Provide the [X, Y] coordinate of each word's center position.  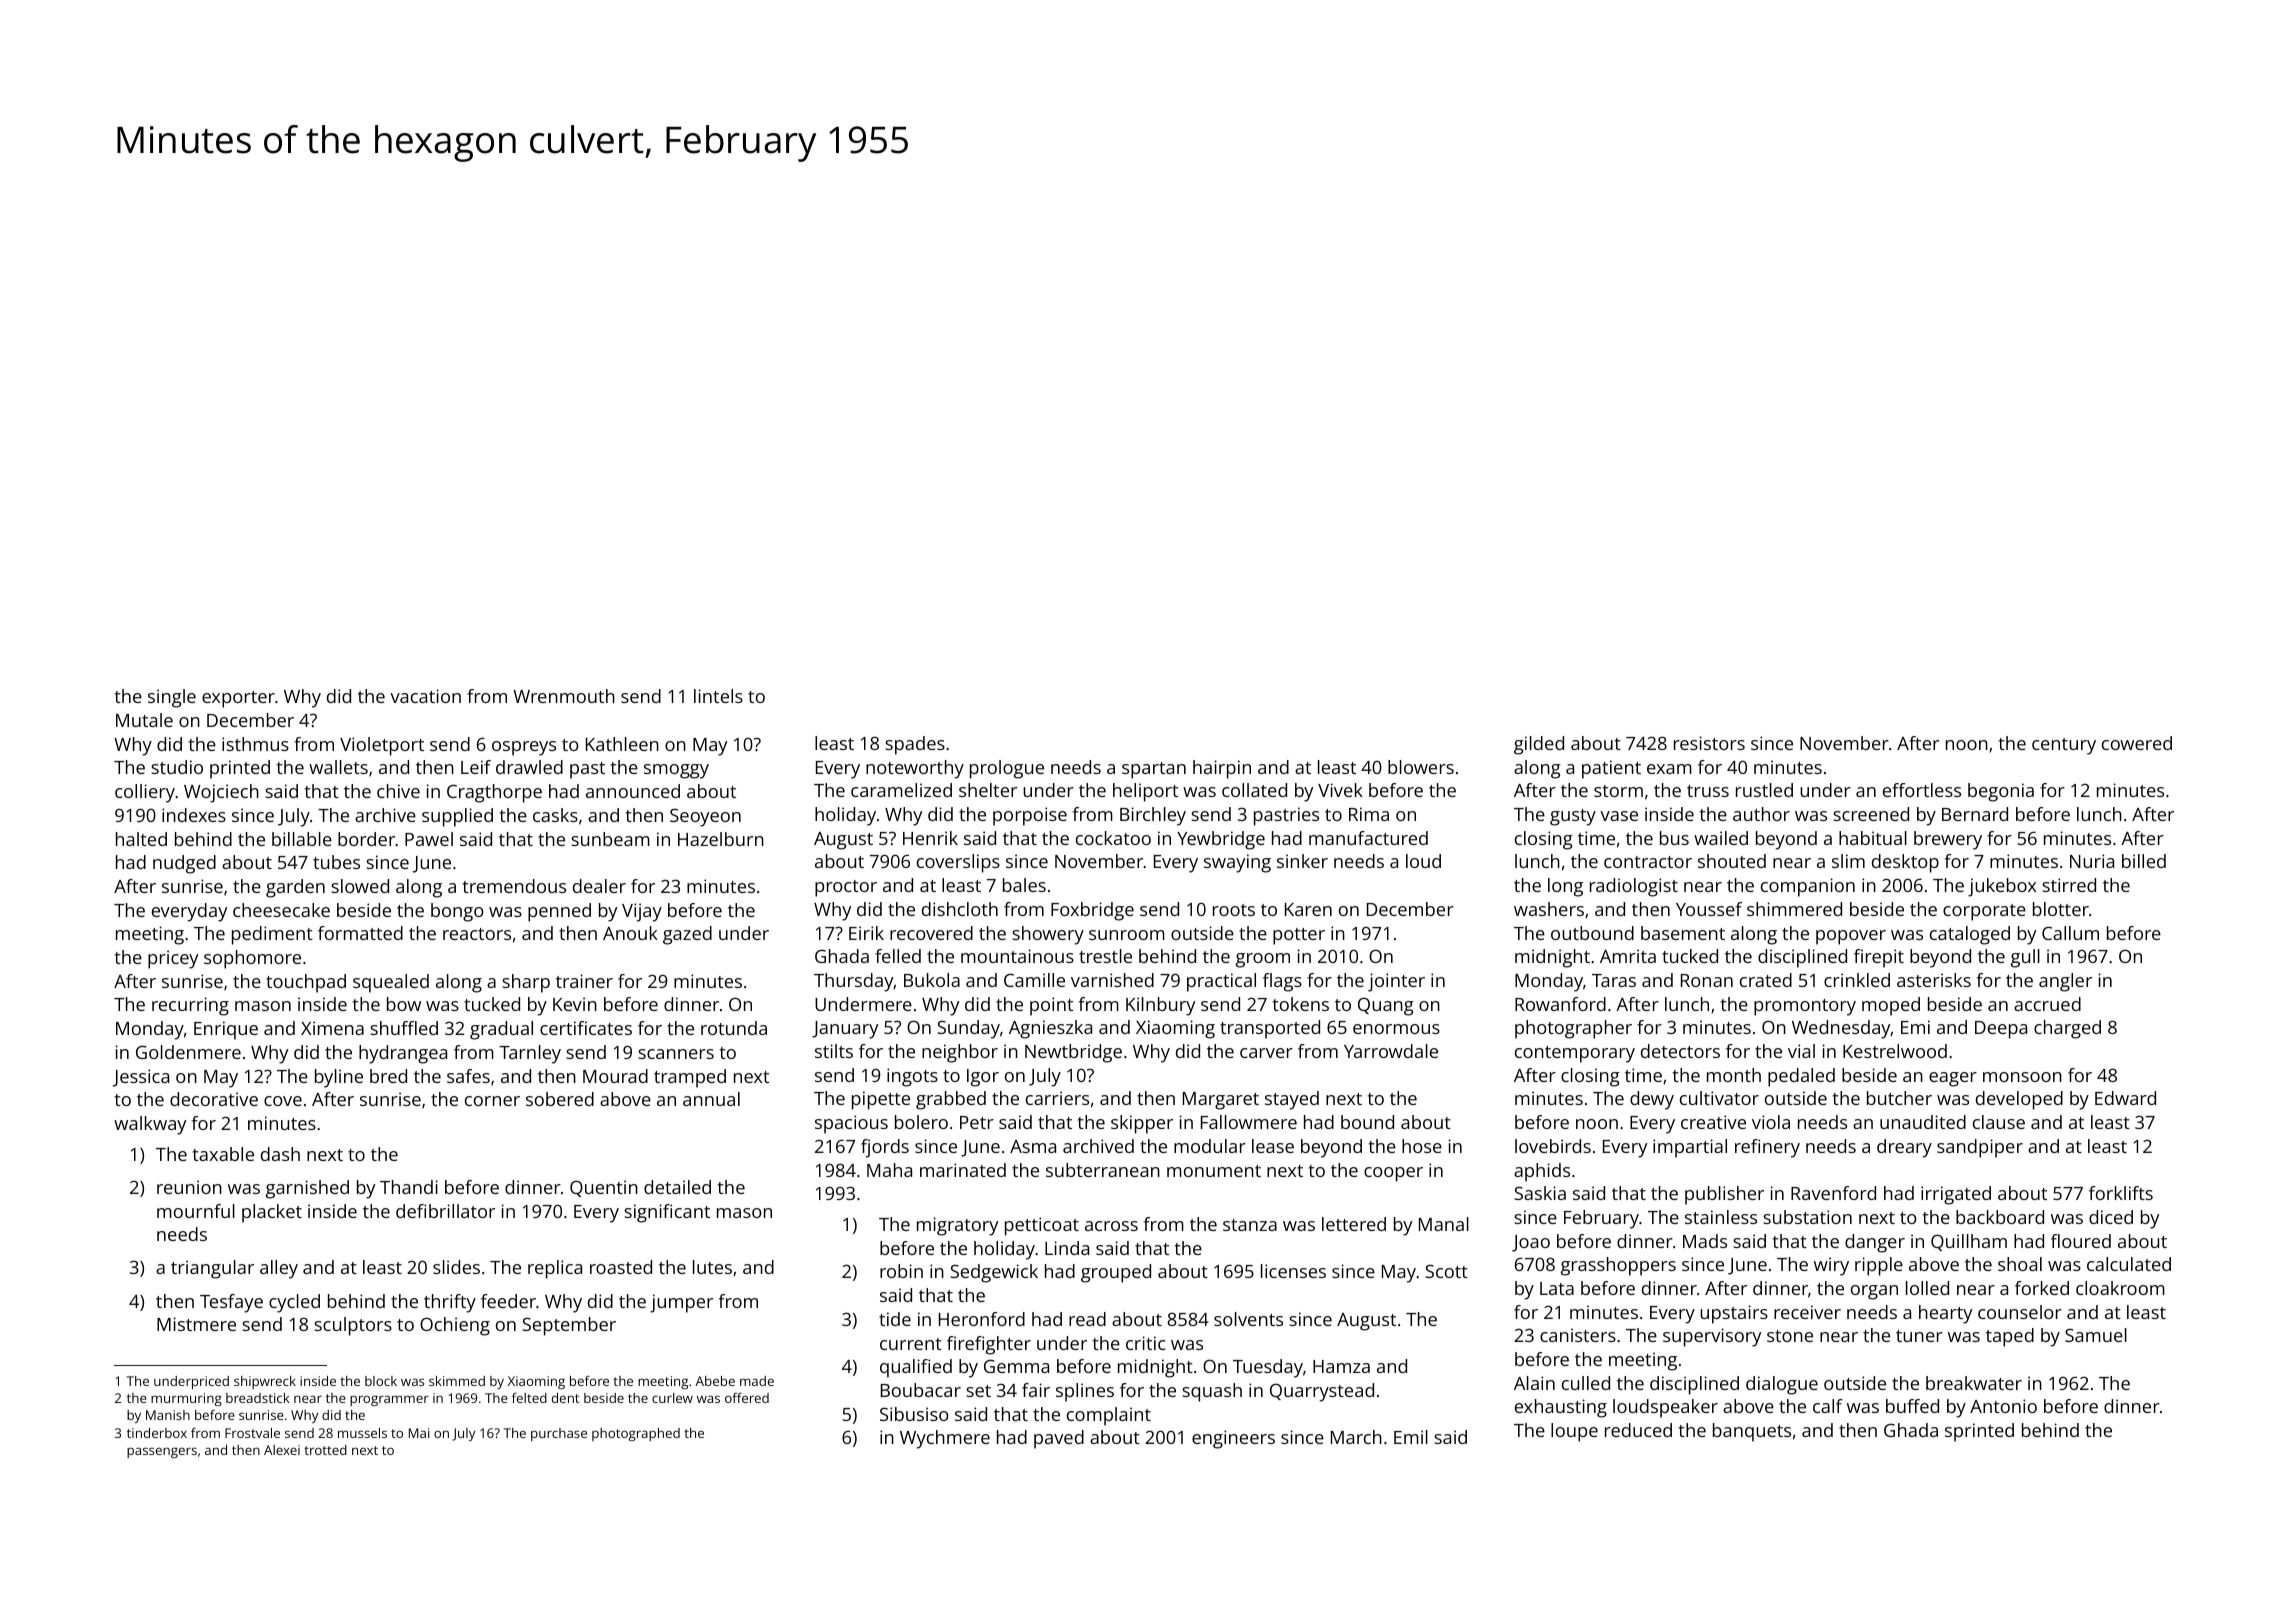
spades [915, 745]
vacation [425, 696]
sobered [560, 1099]
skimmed [457, 1381]
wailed [1721, 838]
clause [1999, 1122]
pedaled [1801, 1077]
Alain [1534, 1383]
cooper [1393, 1174]
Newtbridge [1073, 1053]
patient [1611, 769]
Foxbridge [1092, 911]
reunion [189, 1187]
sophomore [252, 959]
